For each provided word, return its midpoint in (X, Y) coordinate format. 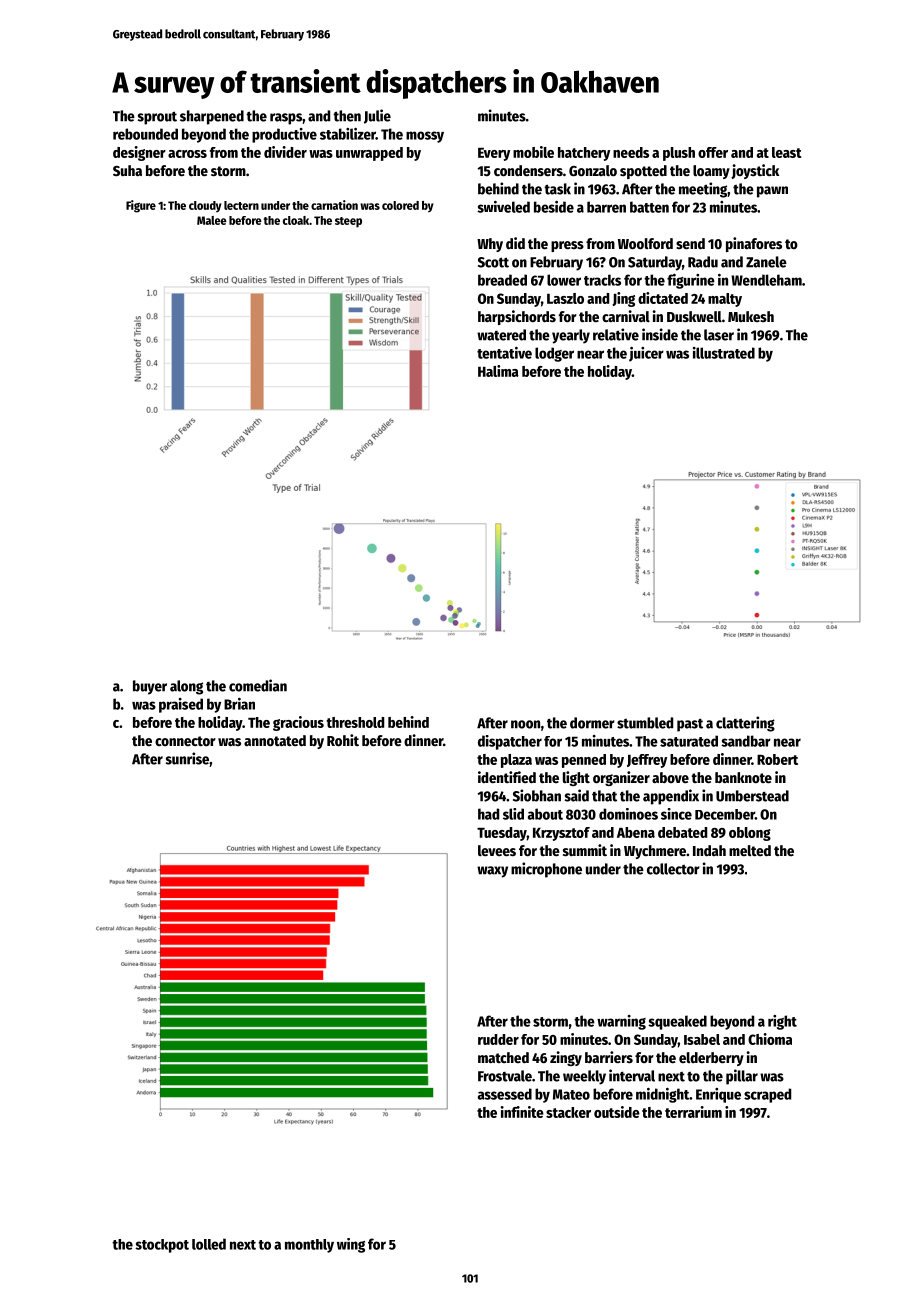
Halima (498, 371)
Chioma (770, 1039)
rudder (498, 1039)
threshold (355, 722)
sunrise (187, 758)
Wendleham (766, 280)
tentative (504, 353)
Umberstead (752, 796)
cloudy (205, 206)
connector (185, 741)
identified (507, 777)
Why (490, 245)
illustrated (724, 353)
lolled (209, 1244)
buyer (150, 687)
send (690, 243)
